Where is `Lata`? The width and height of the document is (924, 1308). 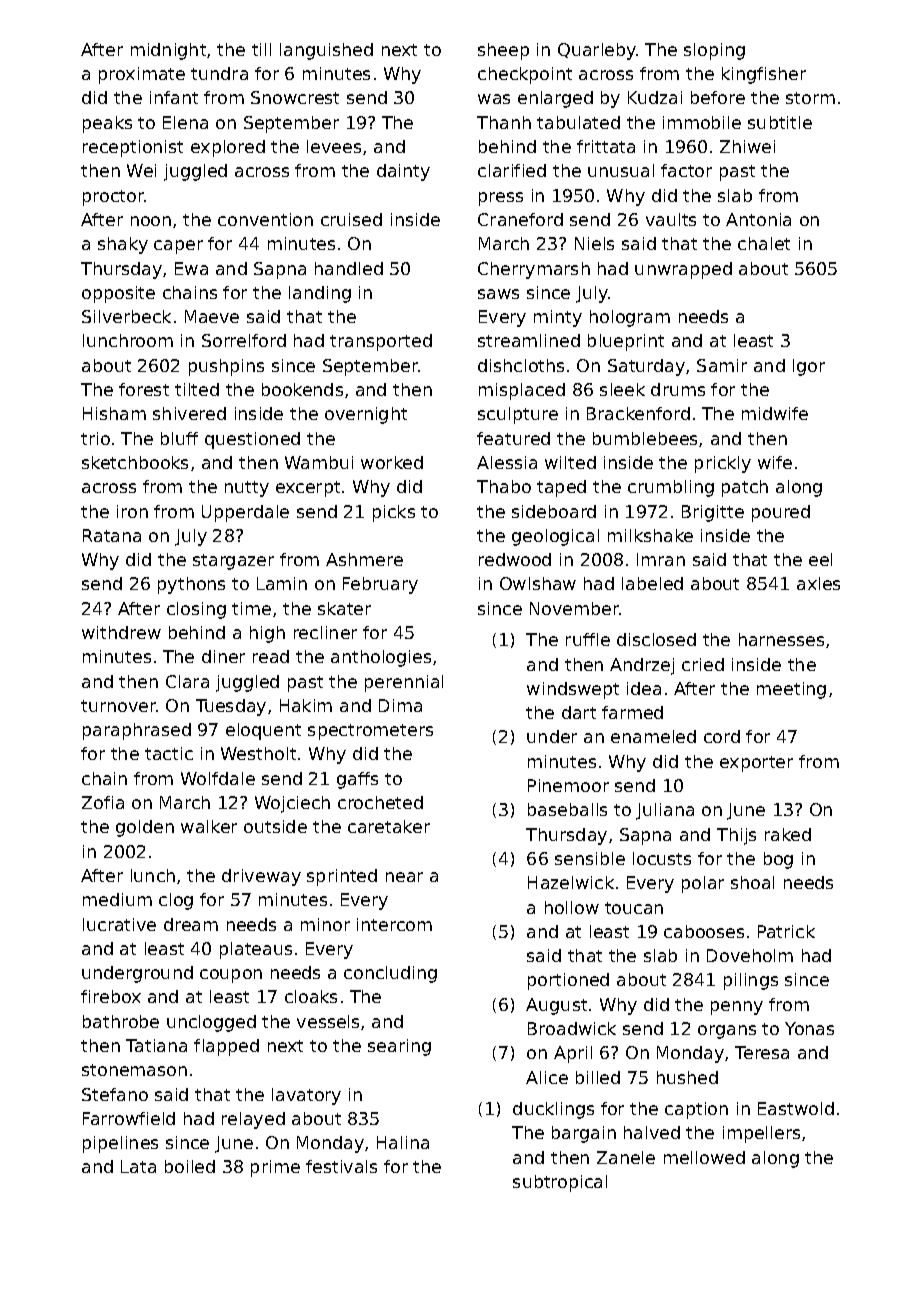
Lata is located at coordinates (138, 1166).
